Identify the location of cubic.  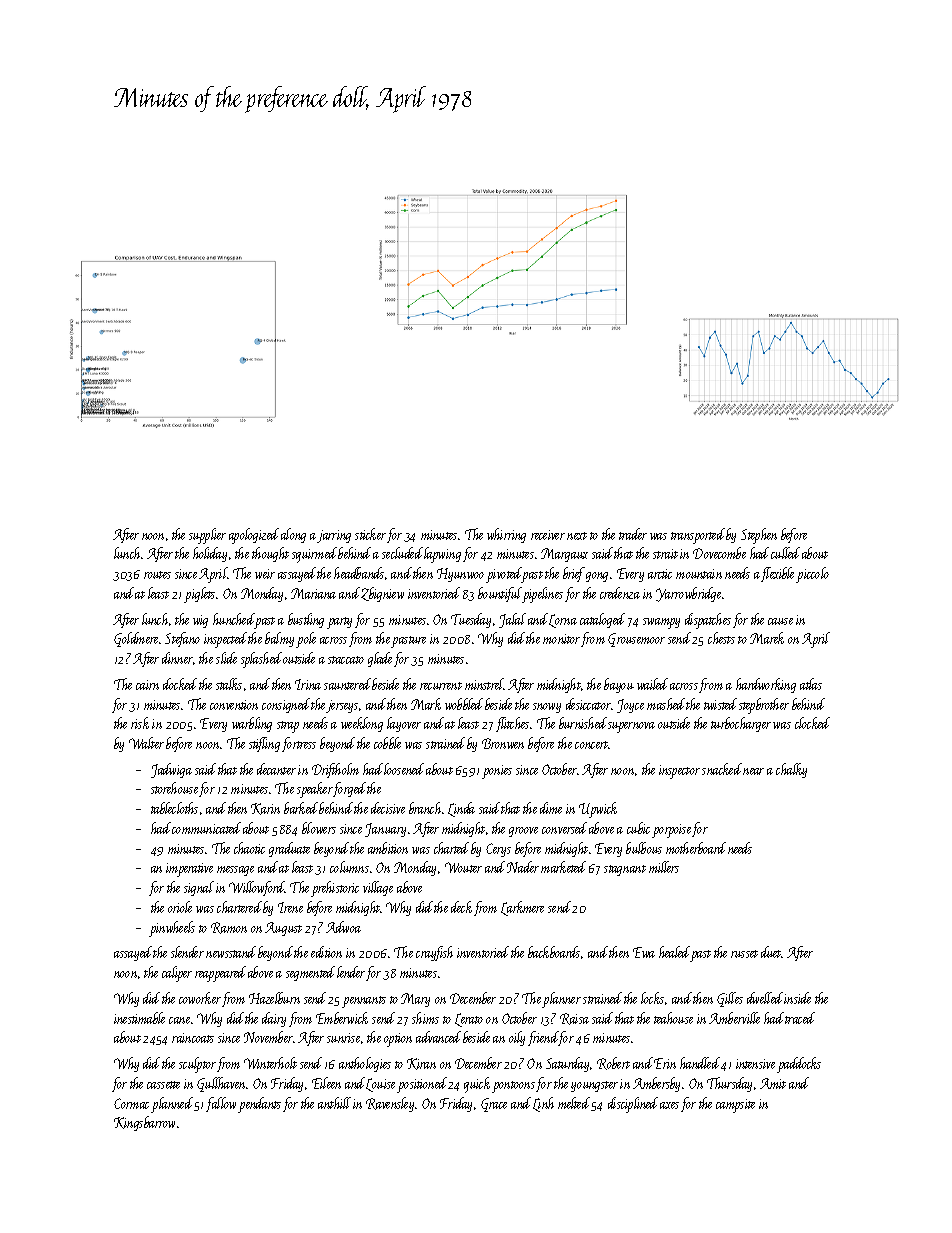
(638, 828).
